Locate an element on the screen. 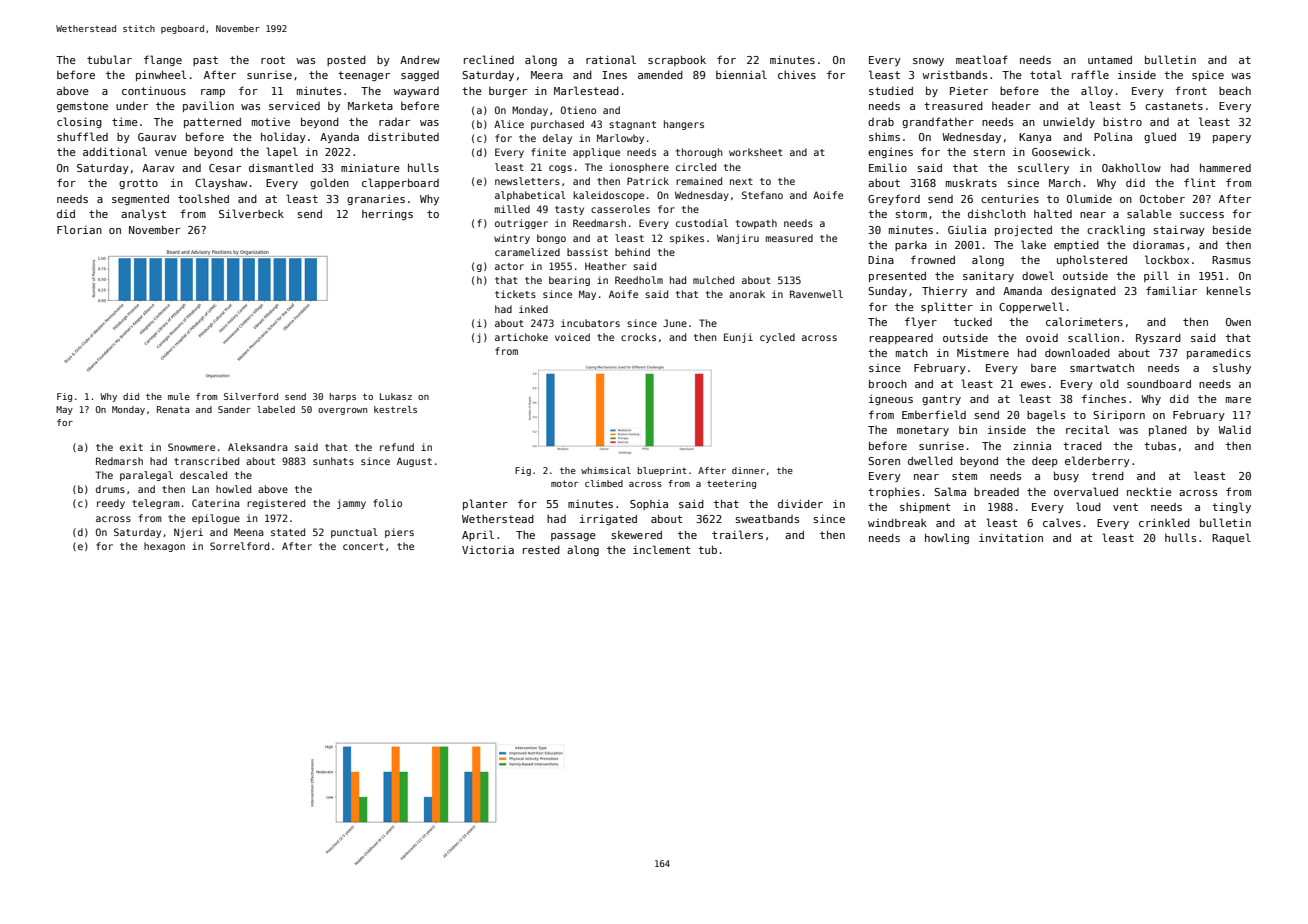 Image resolution: width=1308 pixels, height=924 pixels. inked is located at coordinates (533, 309).
